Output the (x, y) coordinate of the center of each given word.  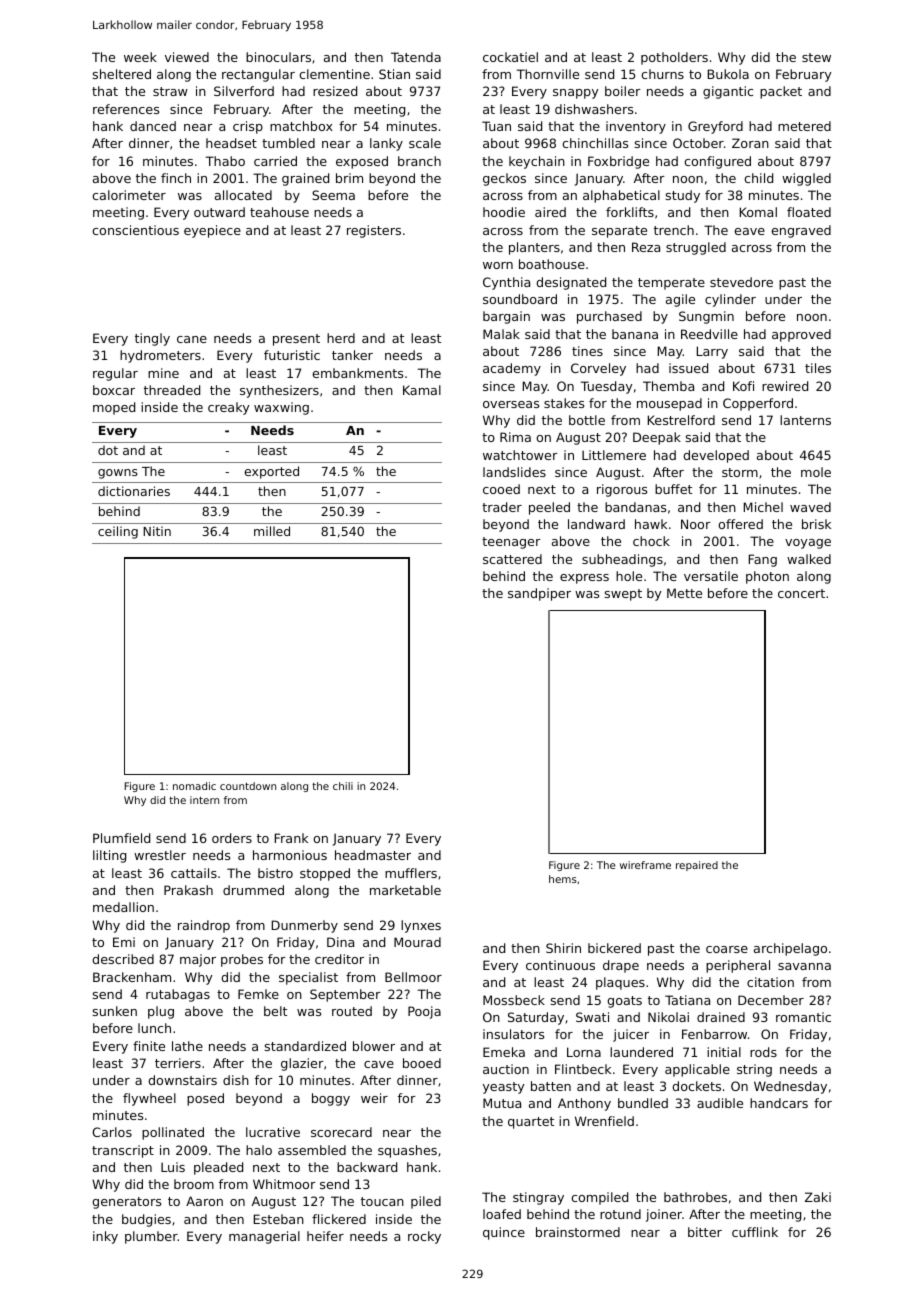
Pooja (424, 1012)
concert (801, 593)
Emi (124, 942)
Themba (668, 386)
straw (170, 91)
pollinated (173, 1133)
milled (272, 531)
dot (108, 450)
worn (498, 265)
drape (621, 966)
